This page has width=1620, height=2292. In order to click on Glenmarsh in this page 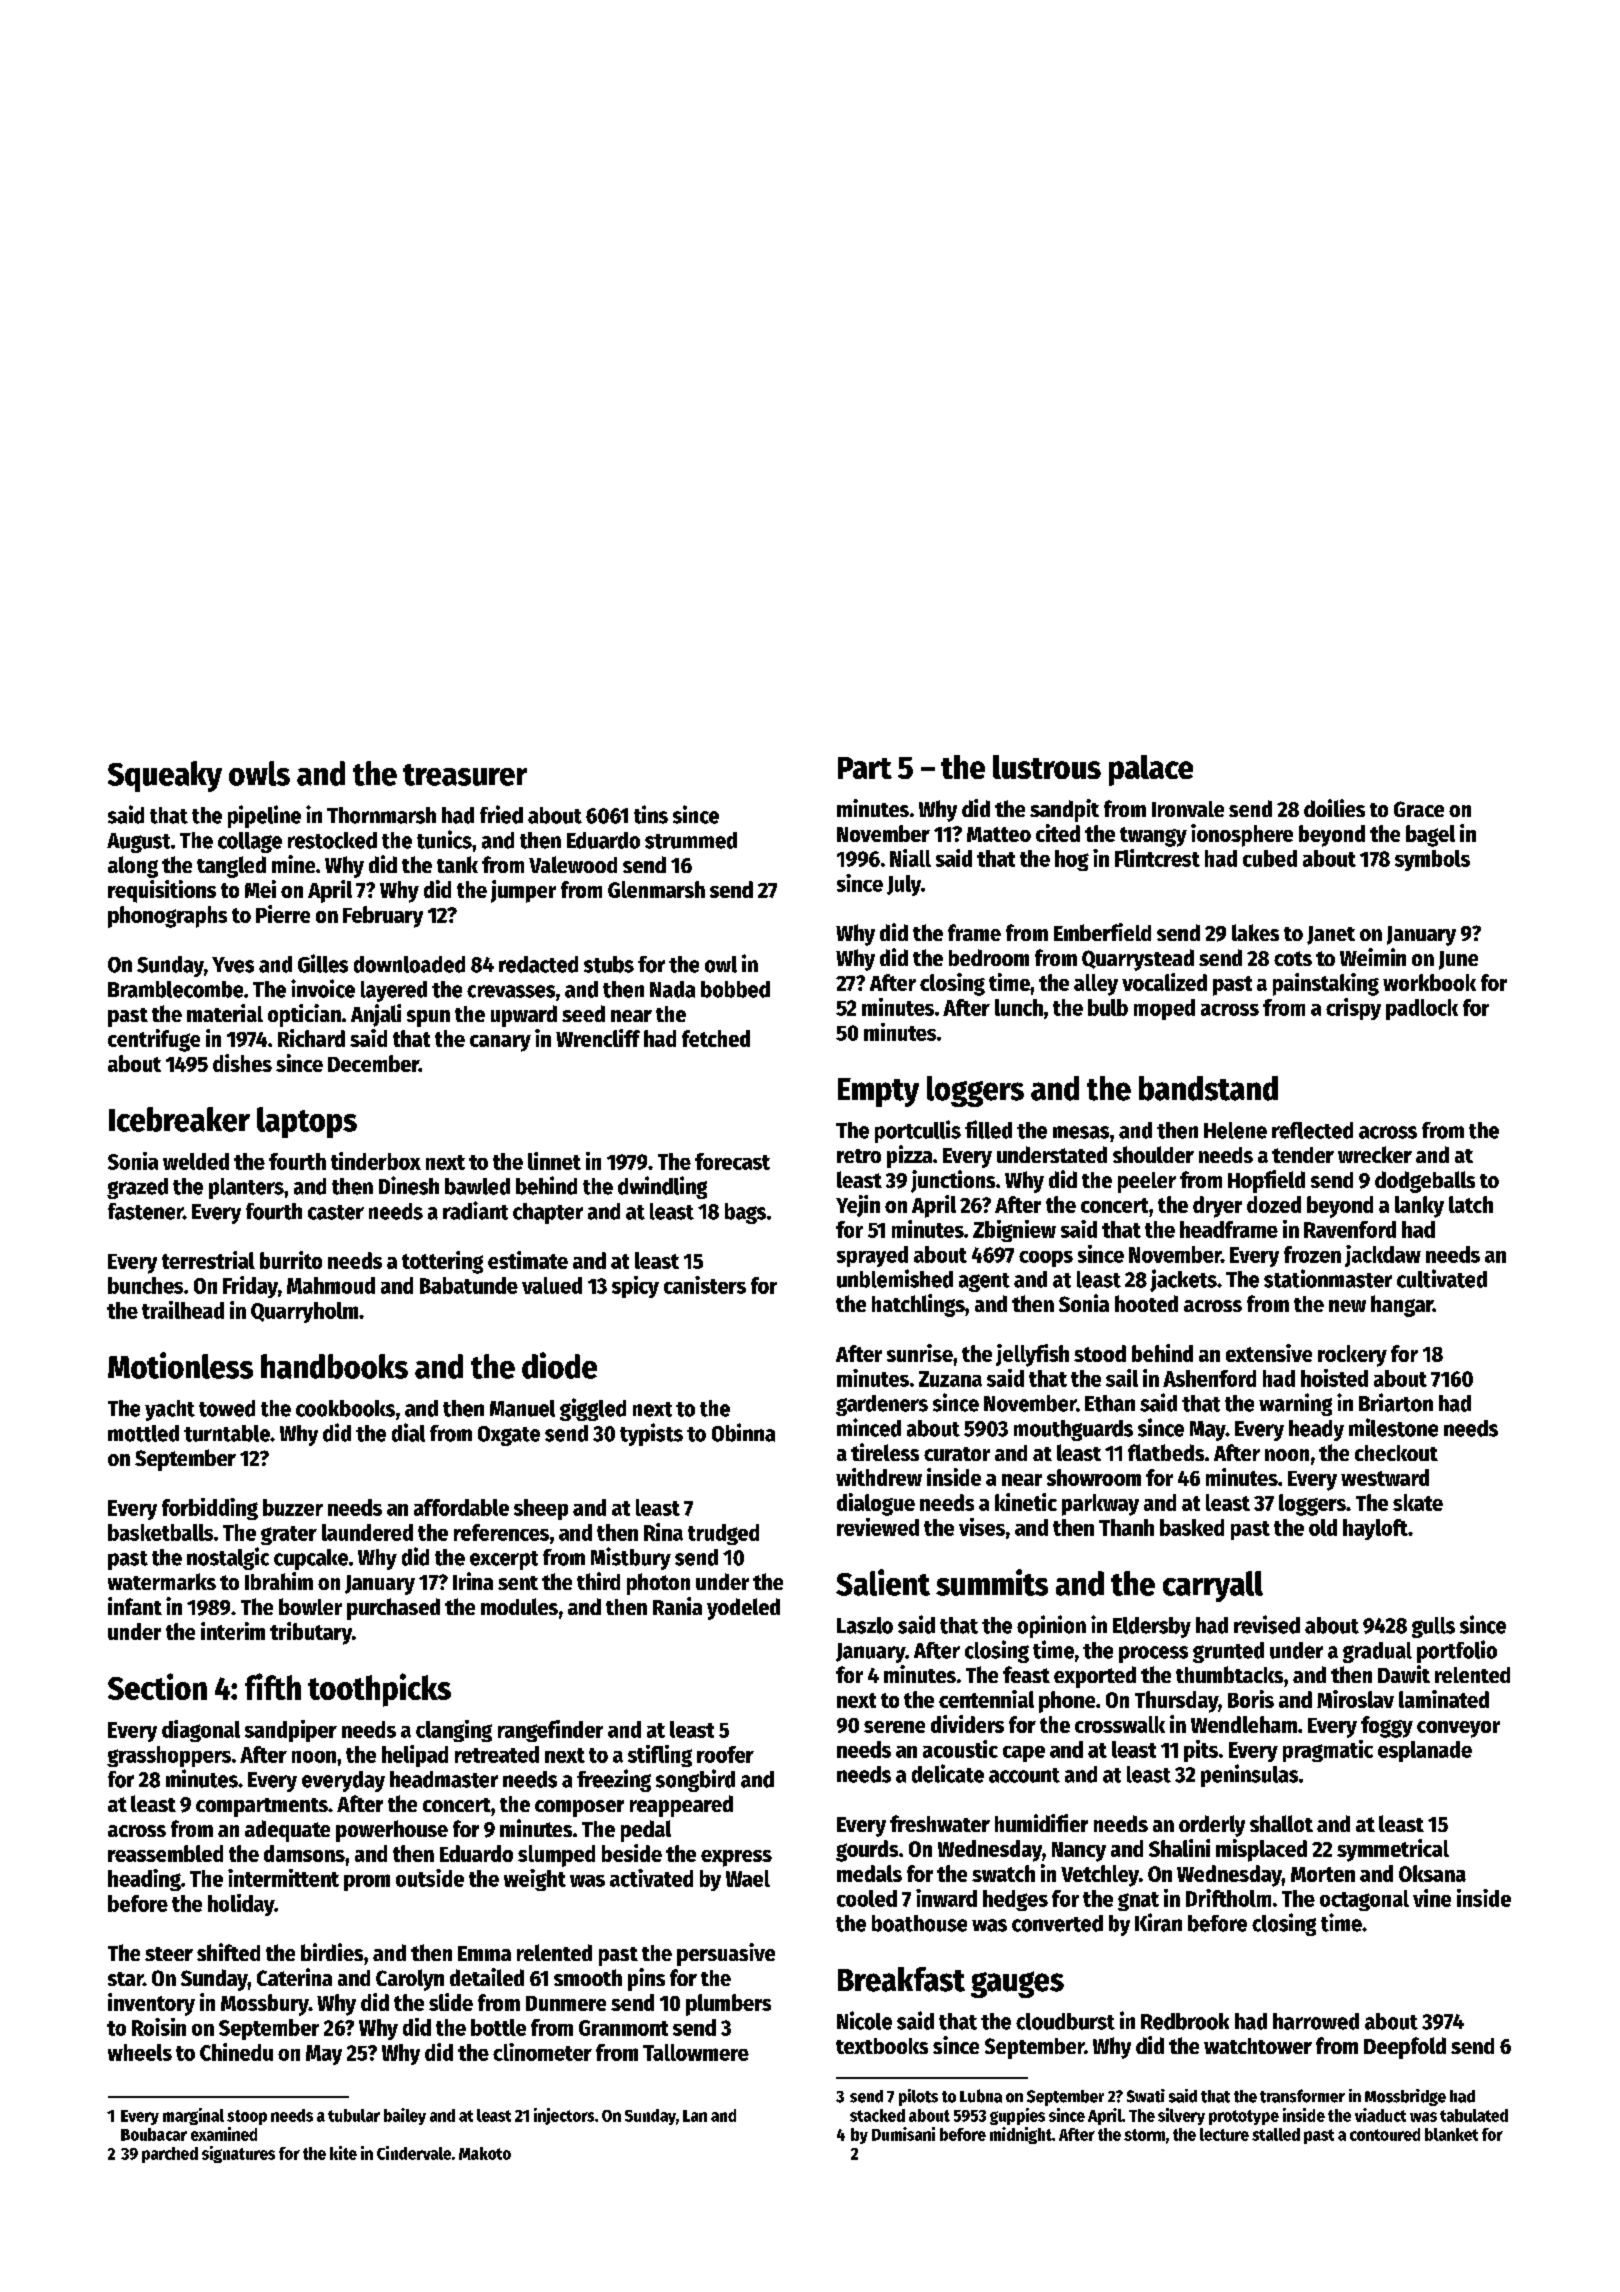, I will do `click(656, 889)`.
